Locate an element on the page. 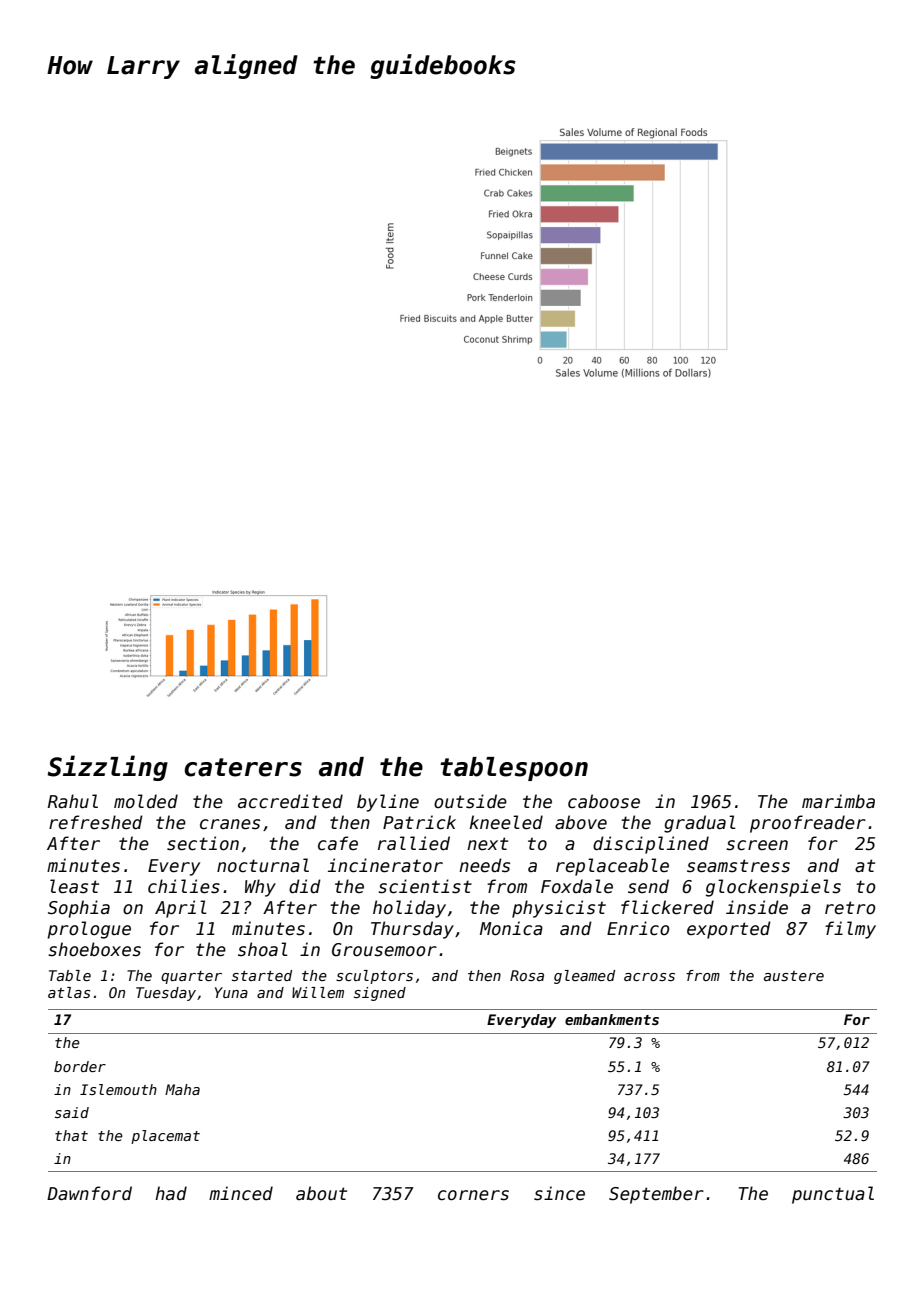  Enrico is located at coordinates (638, 928).
